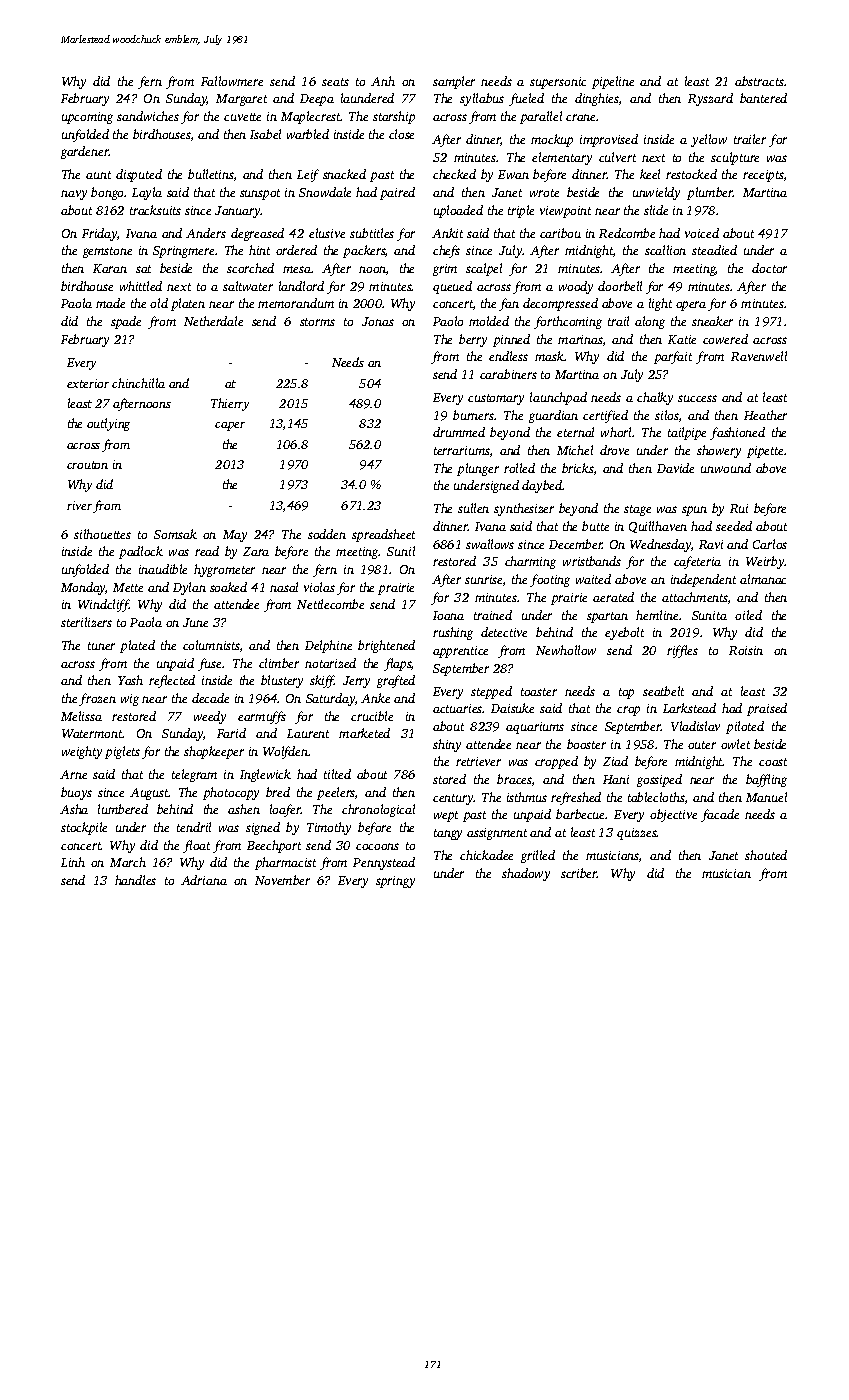 The height and width of the screenshot is (1400, 849). I want to click on Michel, so click(575, 450).
